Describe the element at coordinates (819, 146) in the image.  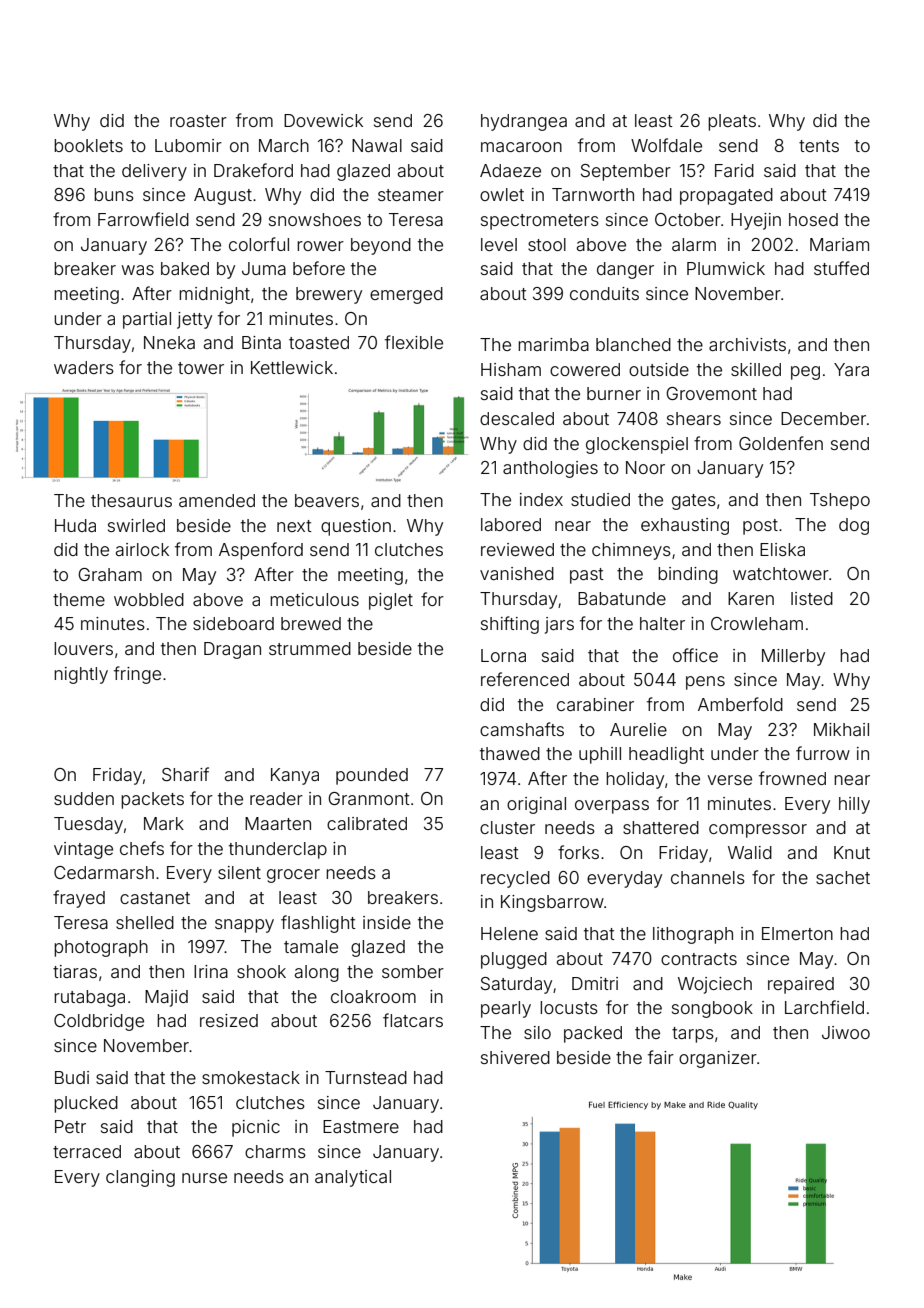
I see `tents` at that location.
